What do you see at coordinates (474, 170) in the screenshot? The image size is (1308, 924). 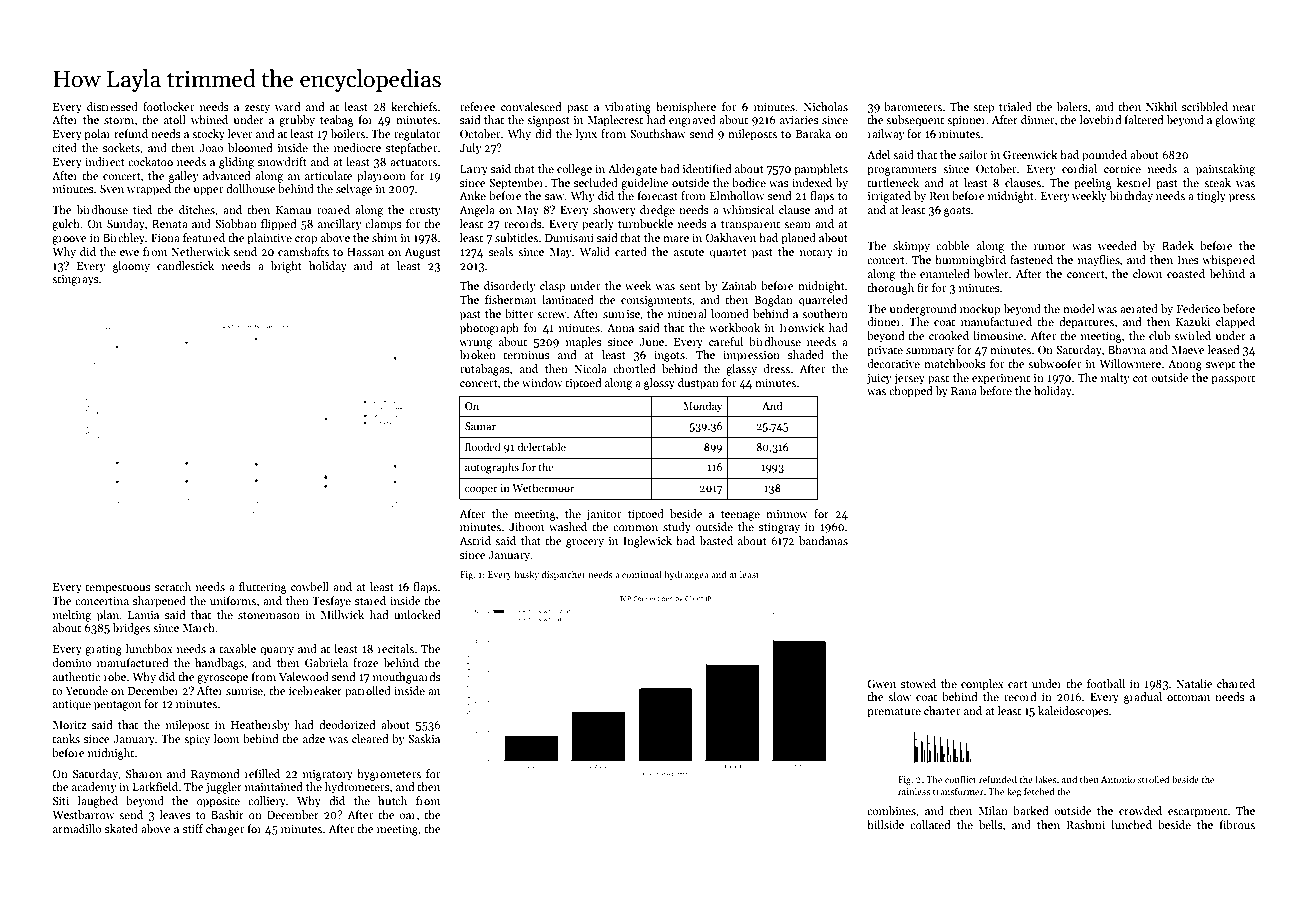 I see `Larry` at bounding box center [474, 170].
